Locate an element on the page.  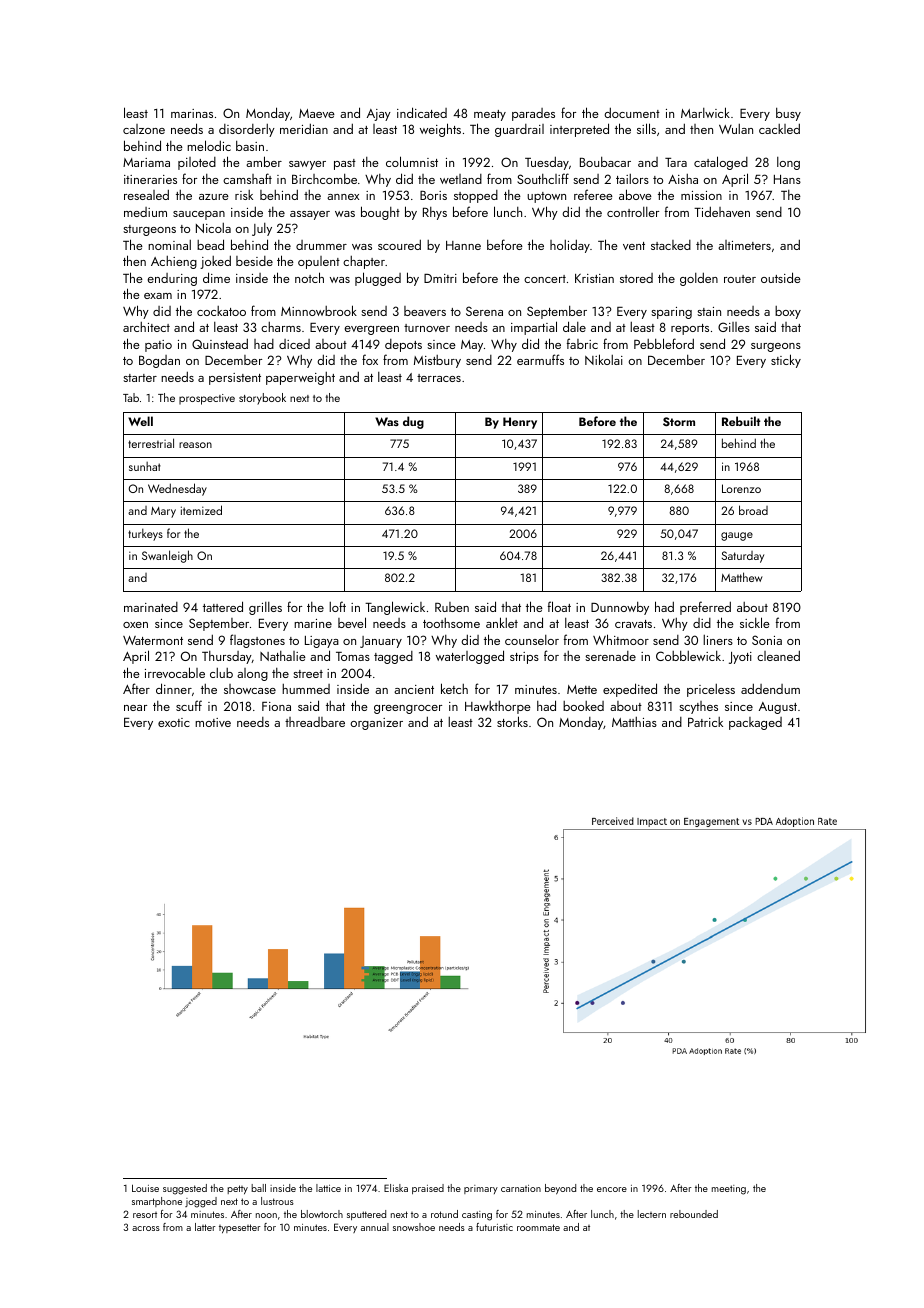
Lorenzo is located at coordinates (741, 488).
